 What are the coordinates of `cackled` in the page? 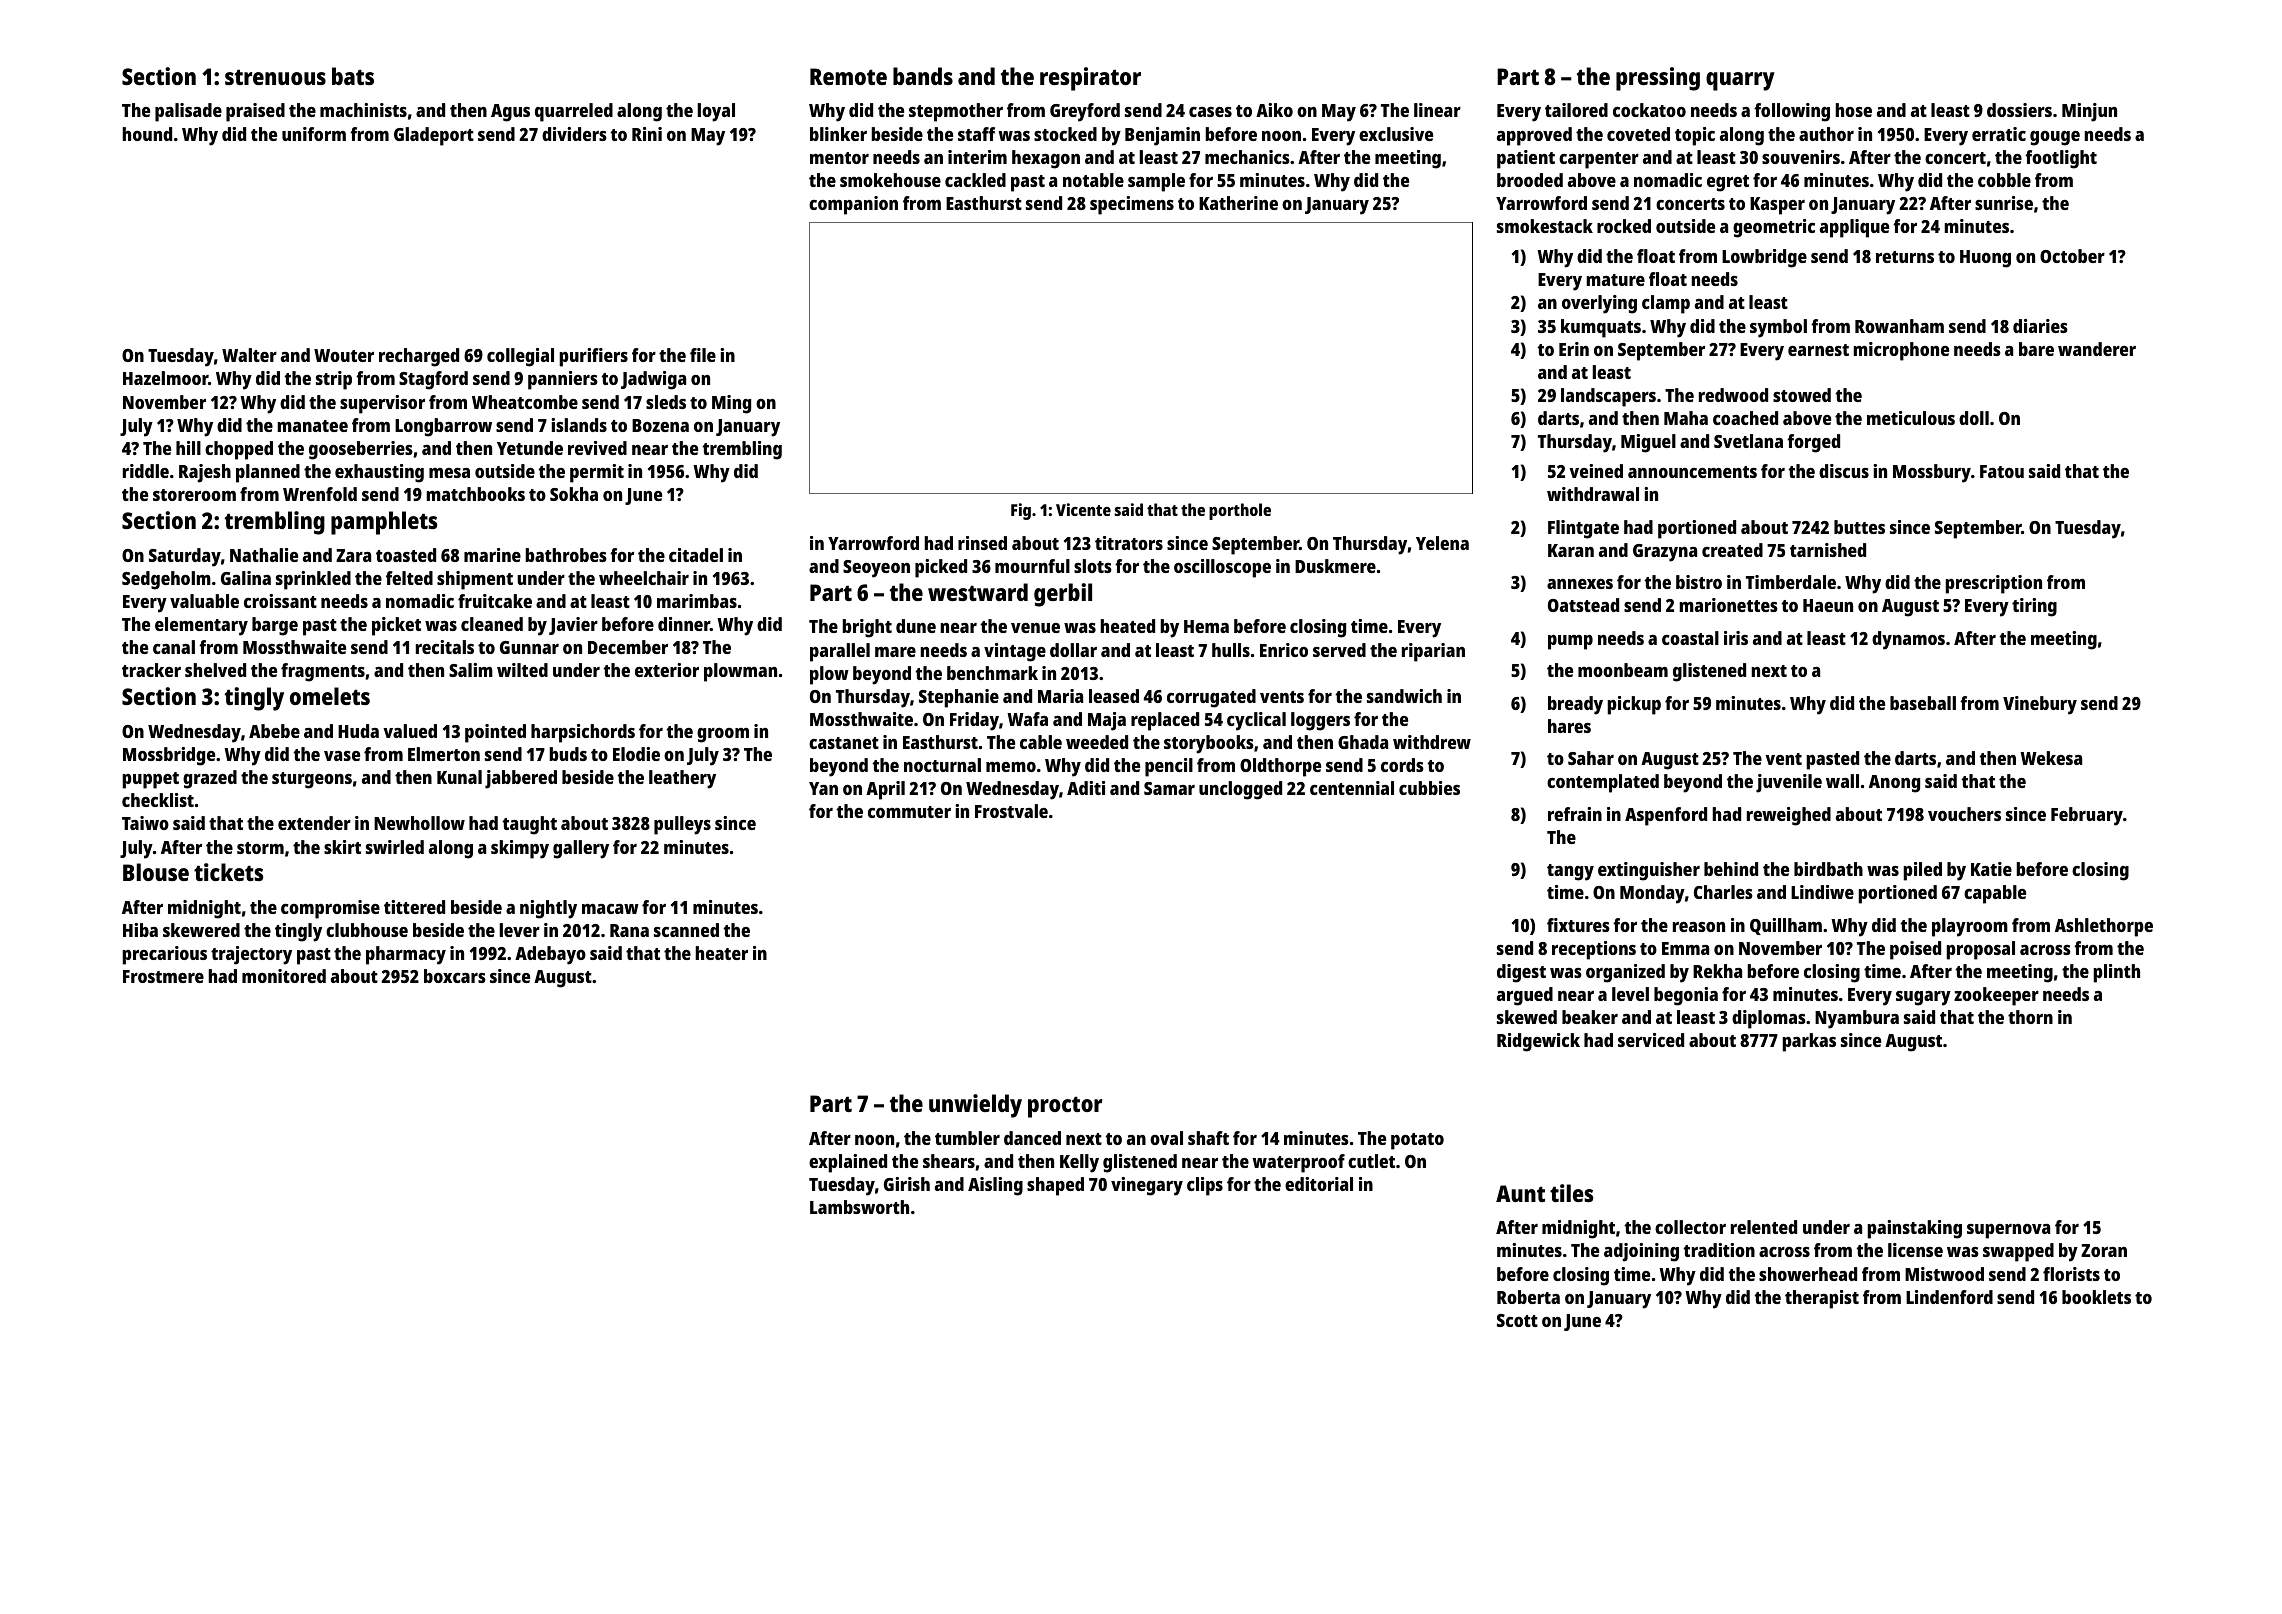 It's located at (975, 180).
